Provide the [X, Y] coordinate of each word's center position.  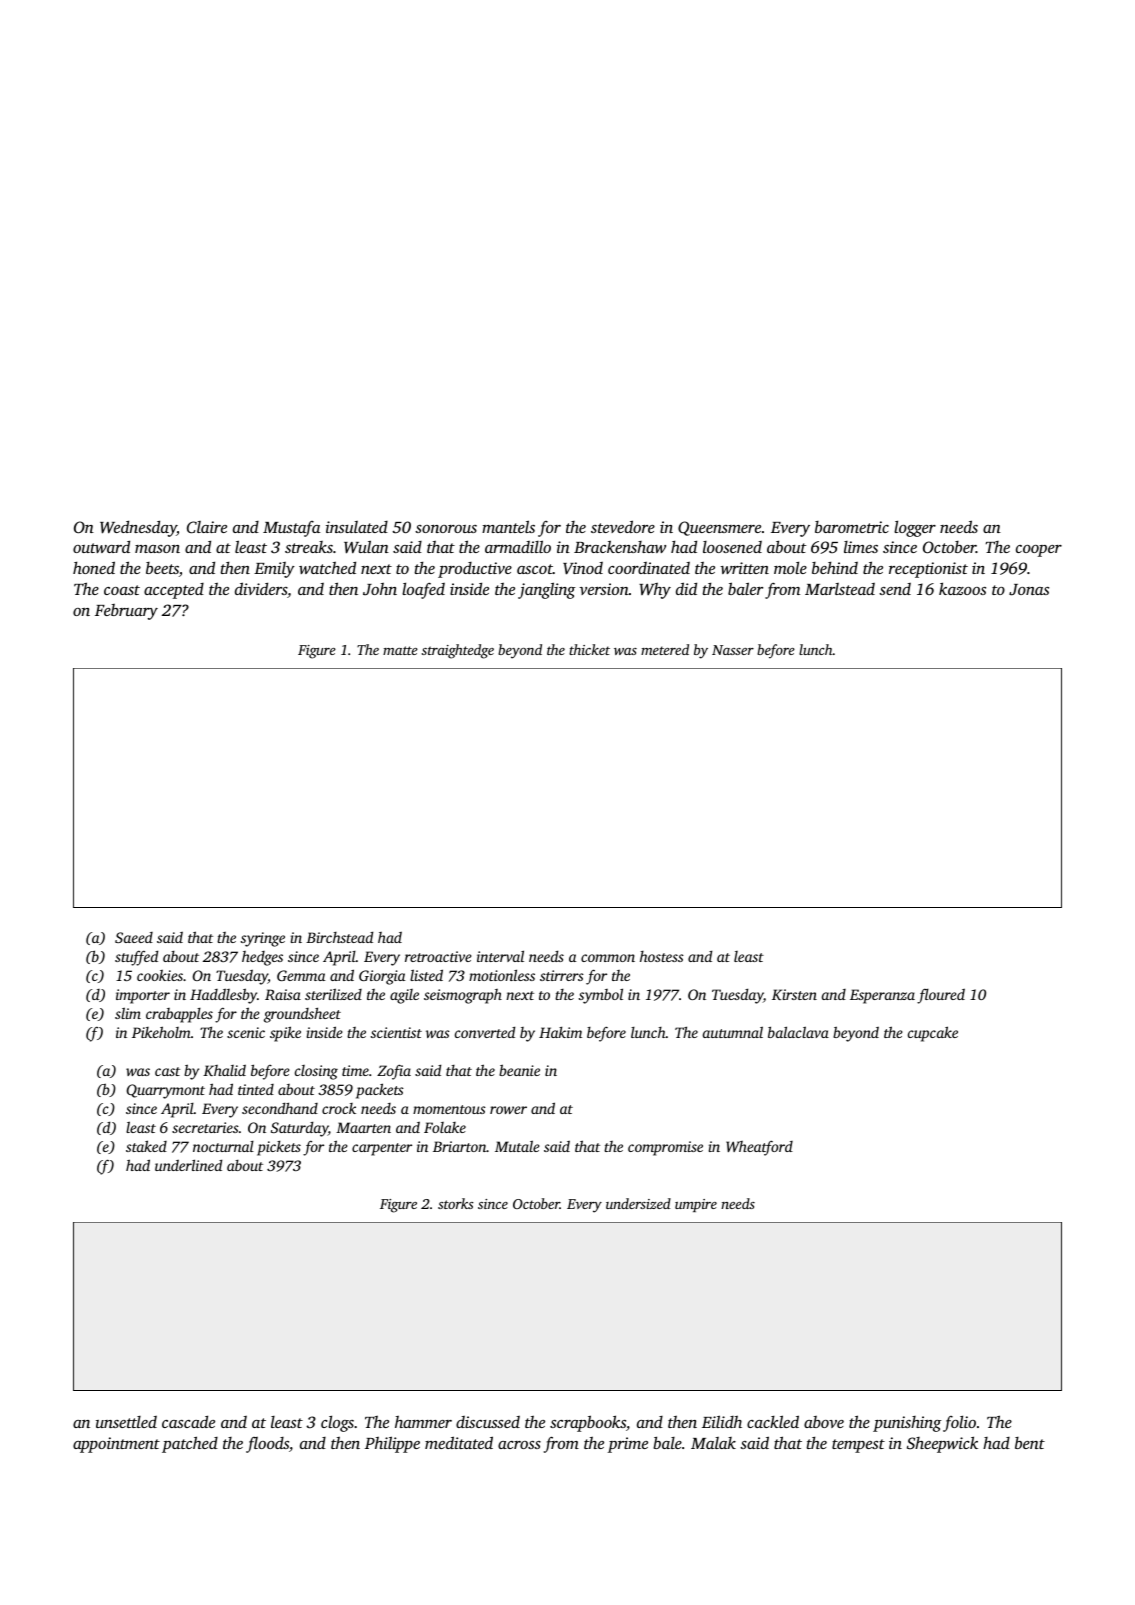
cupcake [933, 1034]
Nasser [733, 650]
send [895, 589]
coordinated [649, 568]
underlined [188, 1165]
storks [456, 1203]
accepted [174, 591]
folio [959, 1423]
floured [941, 996]
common [608, 958]
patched [190, 1444]
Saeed [134, 937]
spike [285, 1034]
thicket [589, 649]
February [126, 612]
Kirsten [794, 994]
